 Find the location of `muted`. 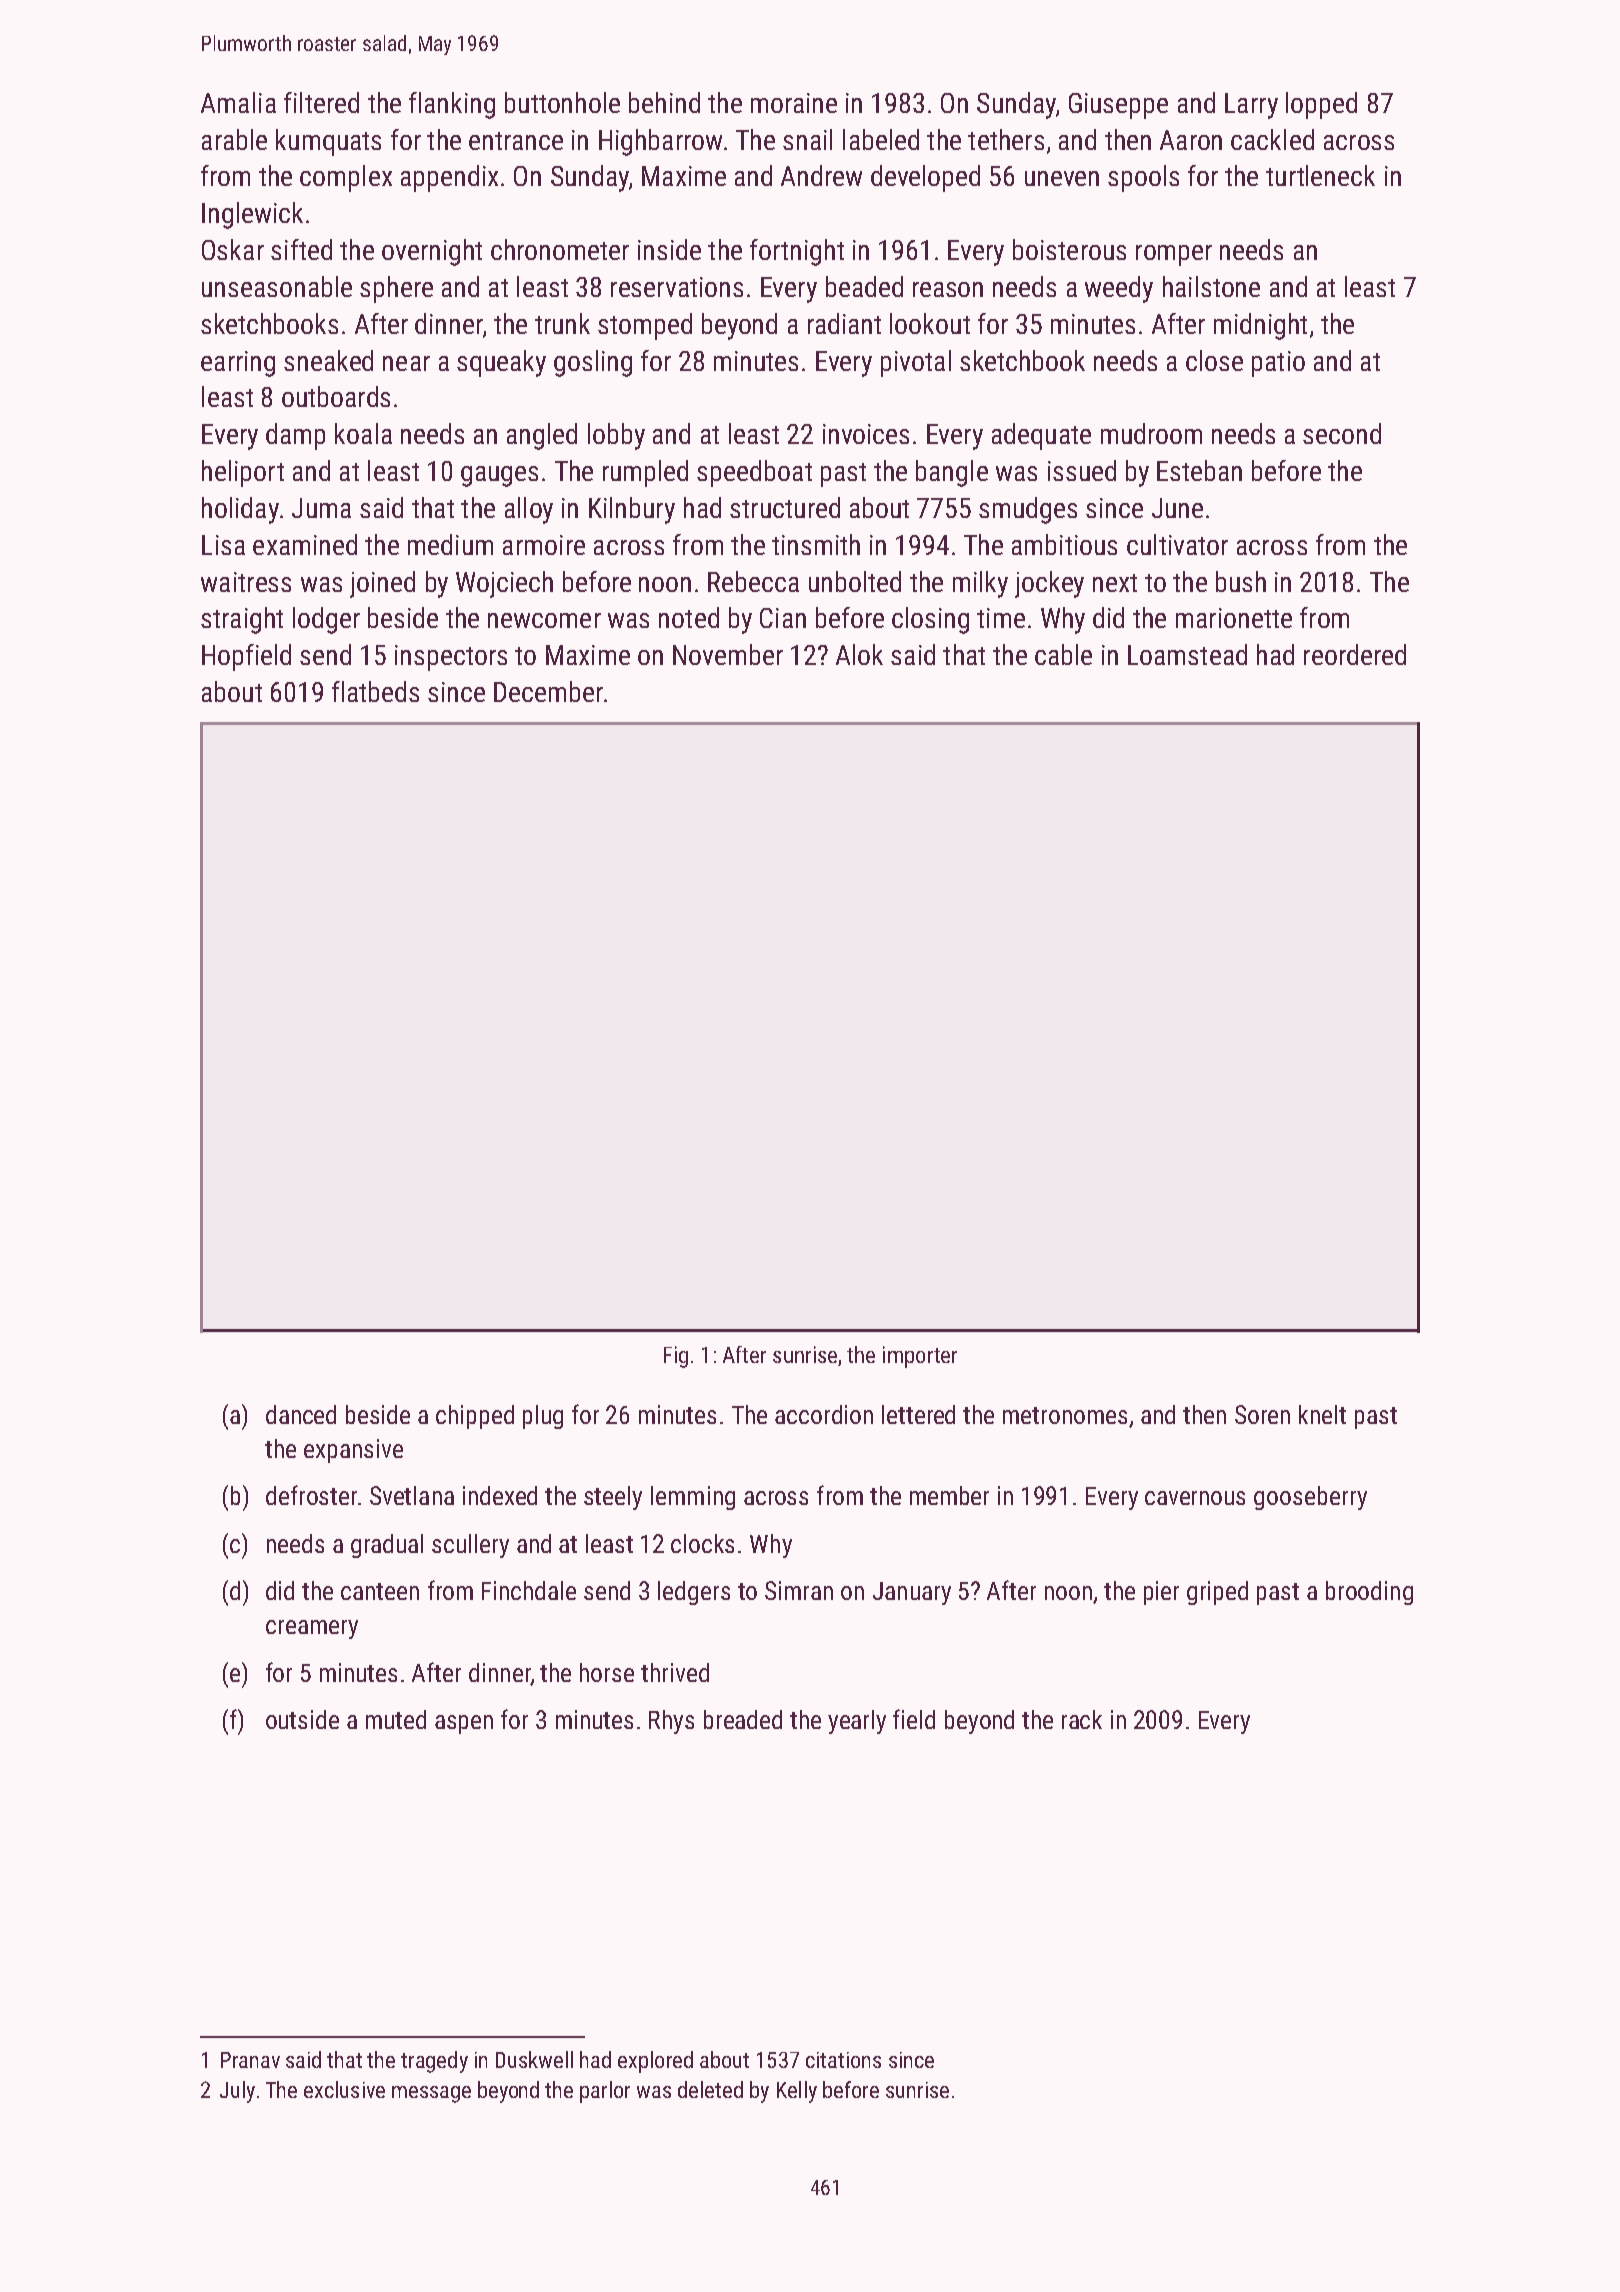

muted is located at coordinates (396, 1719).
